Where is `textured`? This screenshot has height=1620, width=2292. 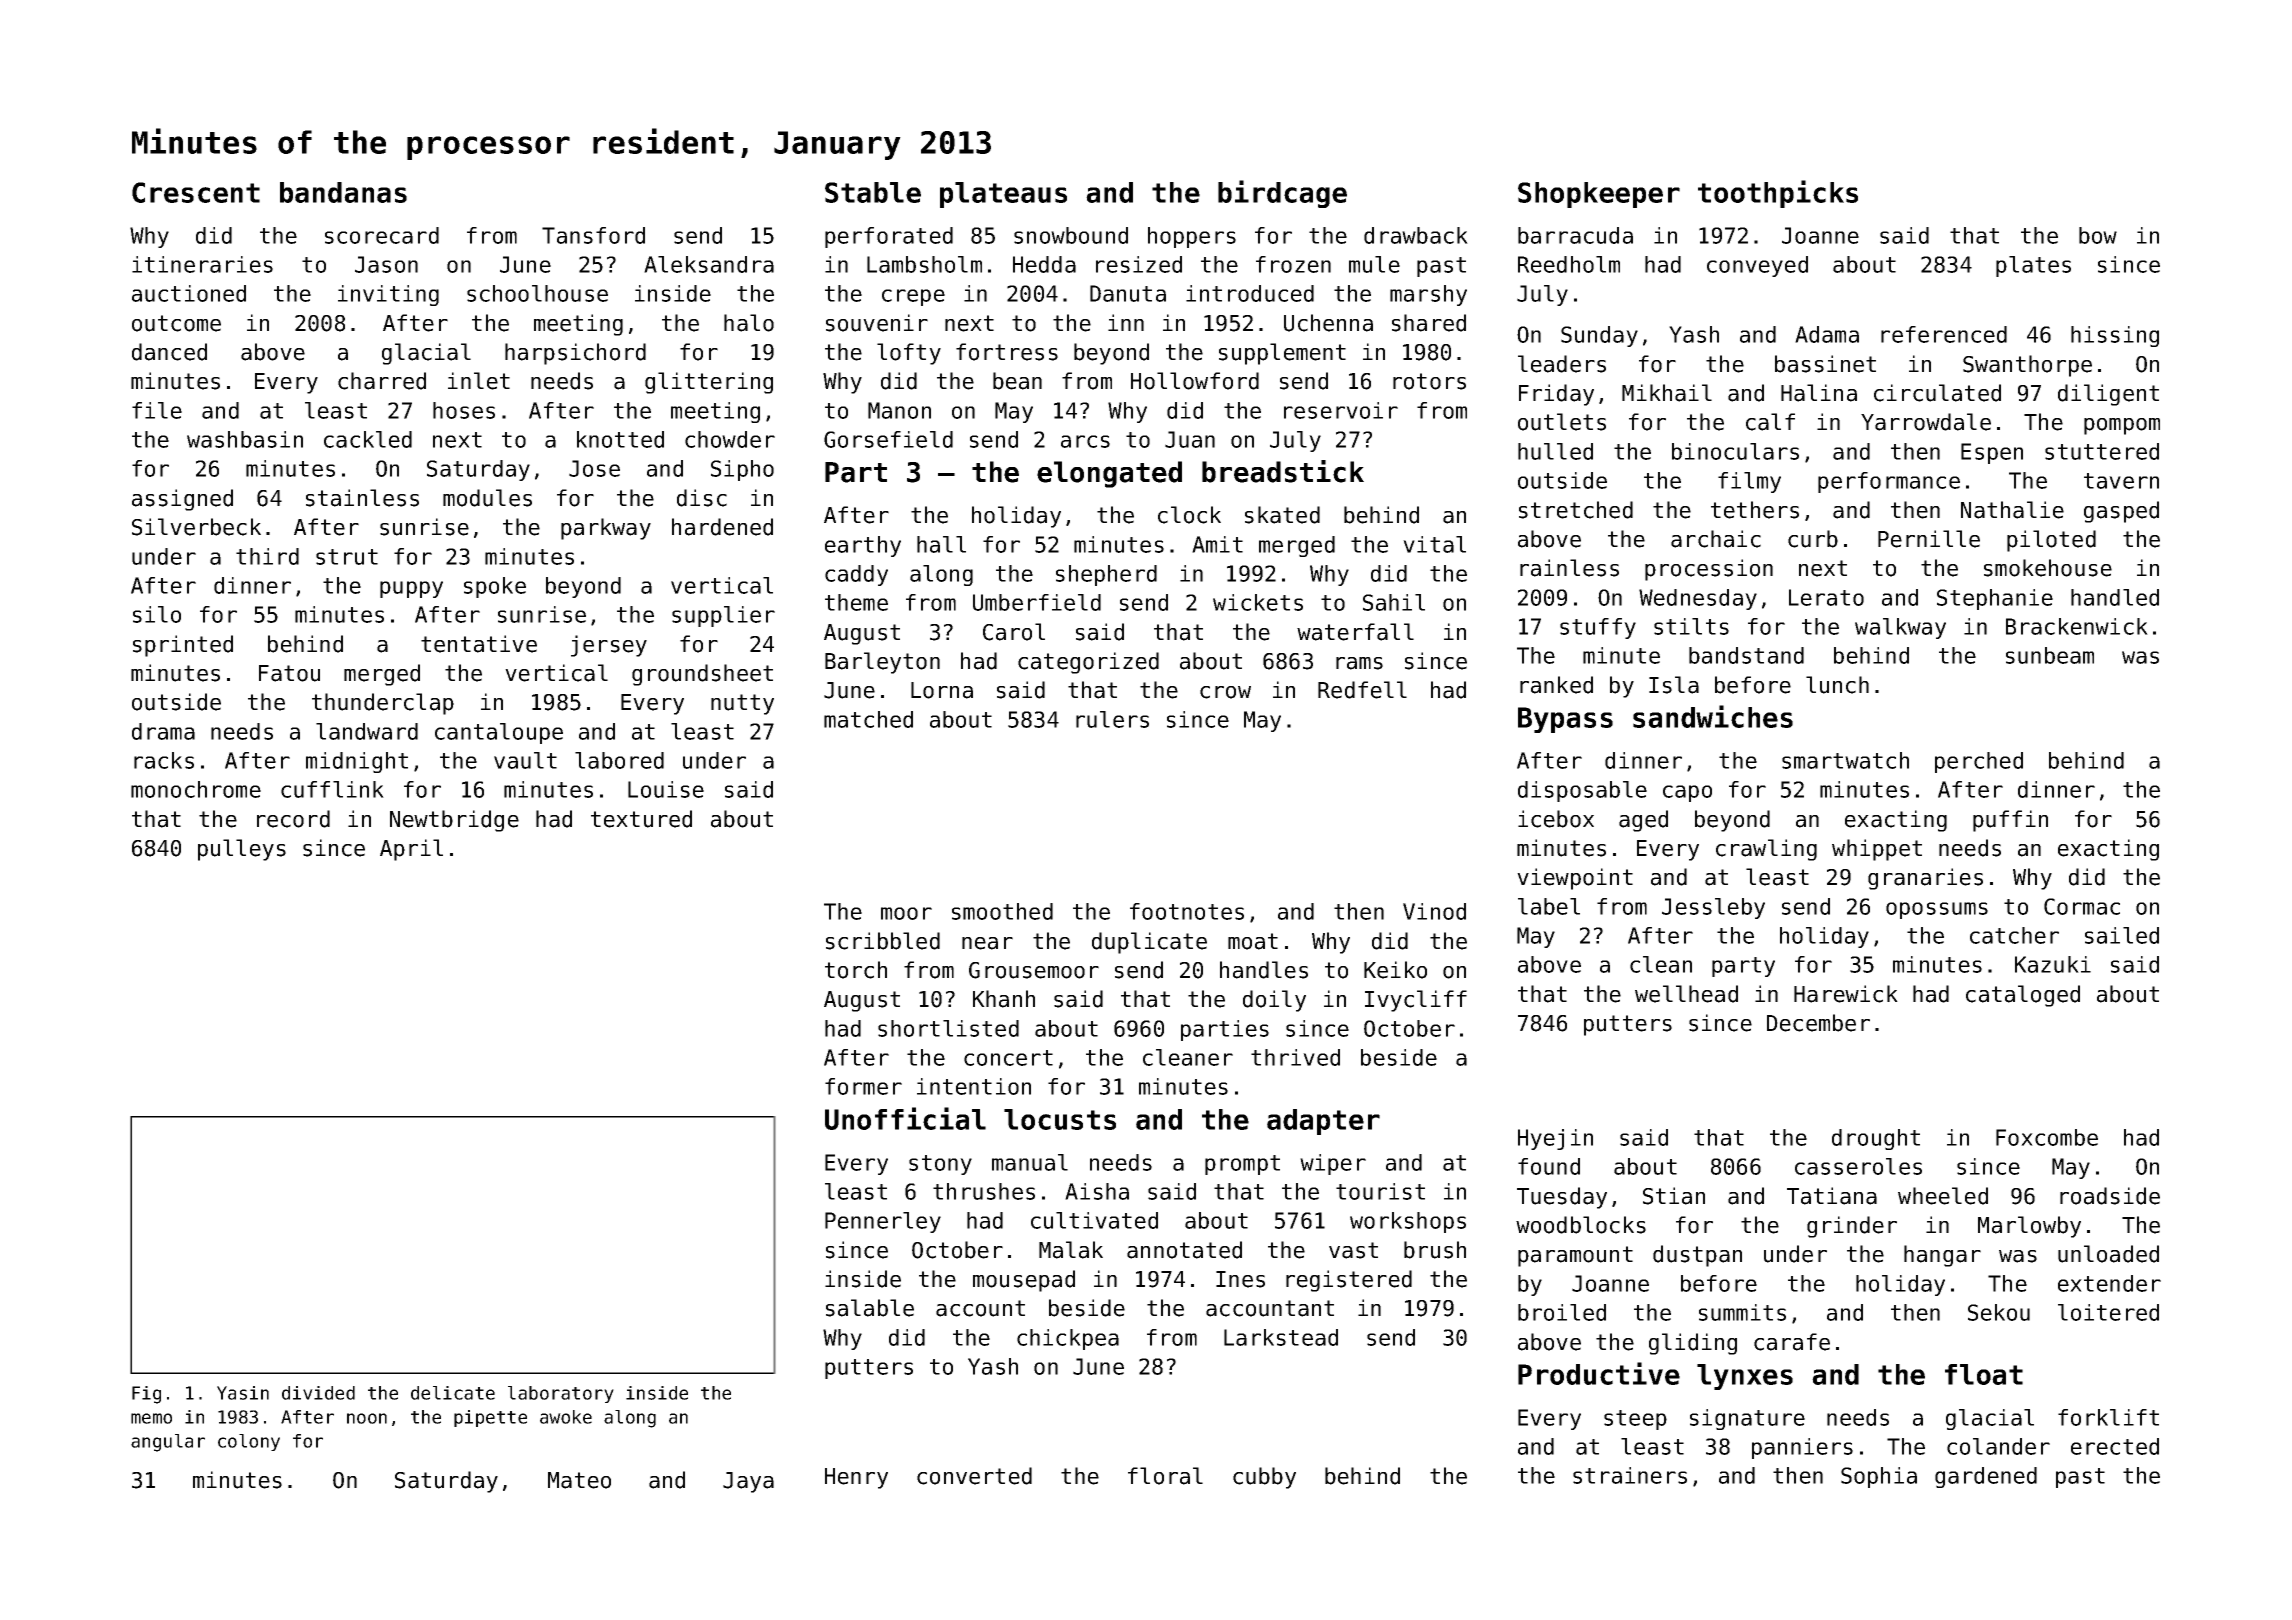
textured is located at coordinates (641, 819).
